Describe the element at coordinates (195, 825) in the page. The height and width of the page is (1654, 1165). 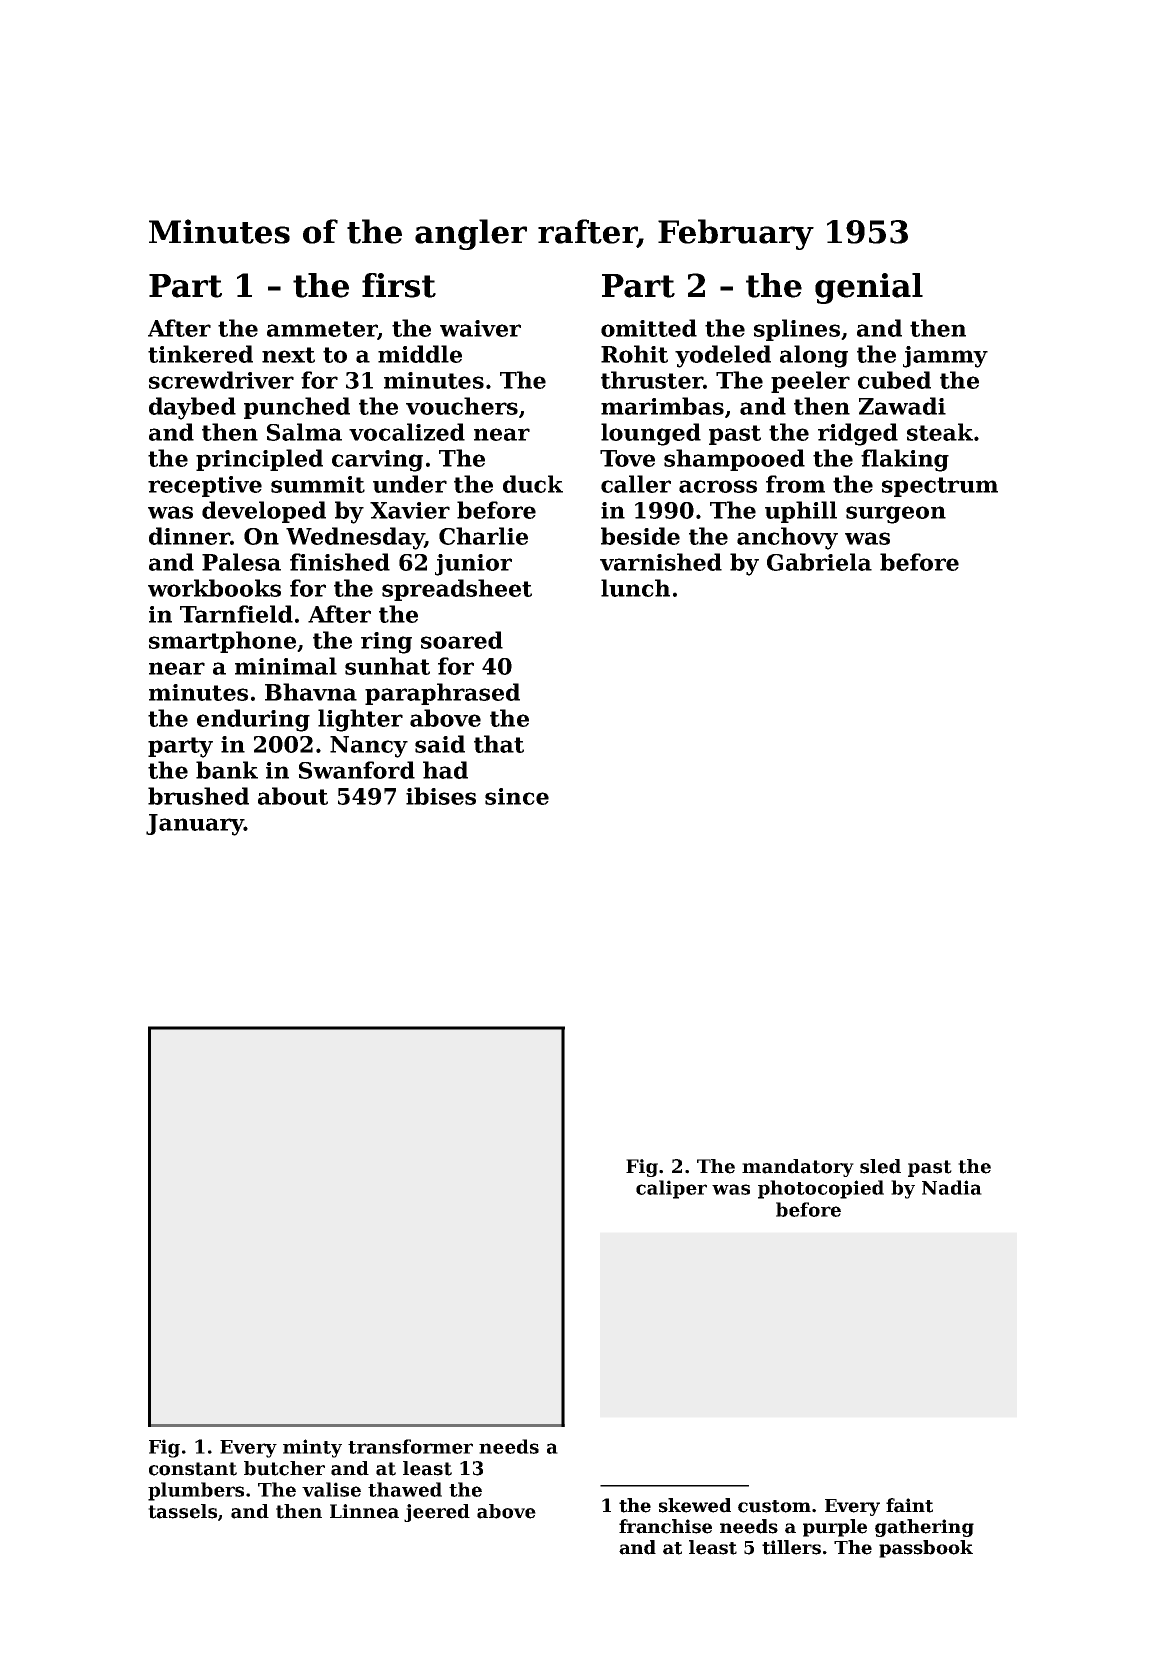
I see `January` at that location.
